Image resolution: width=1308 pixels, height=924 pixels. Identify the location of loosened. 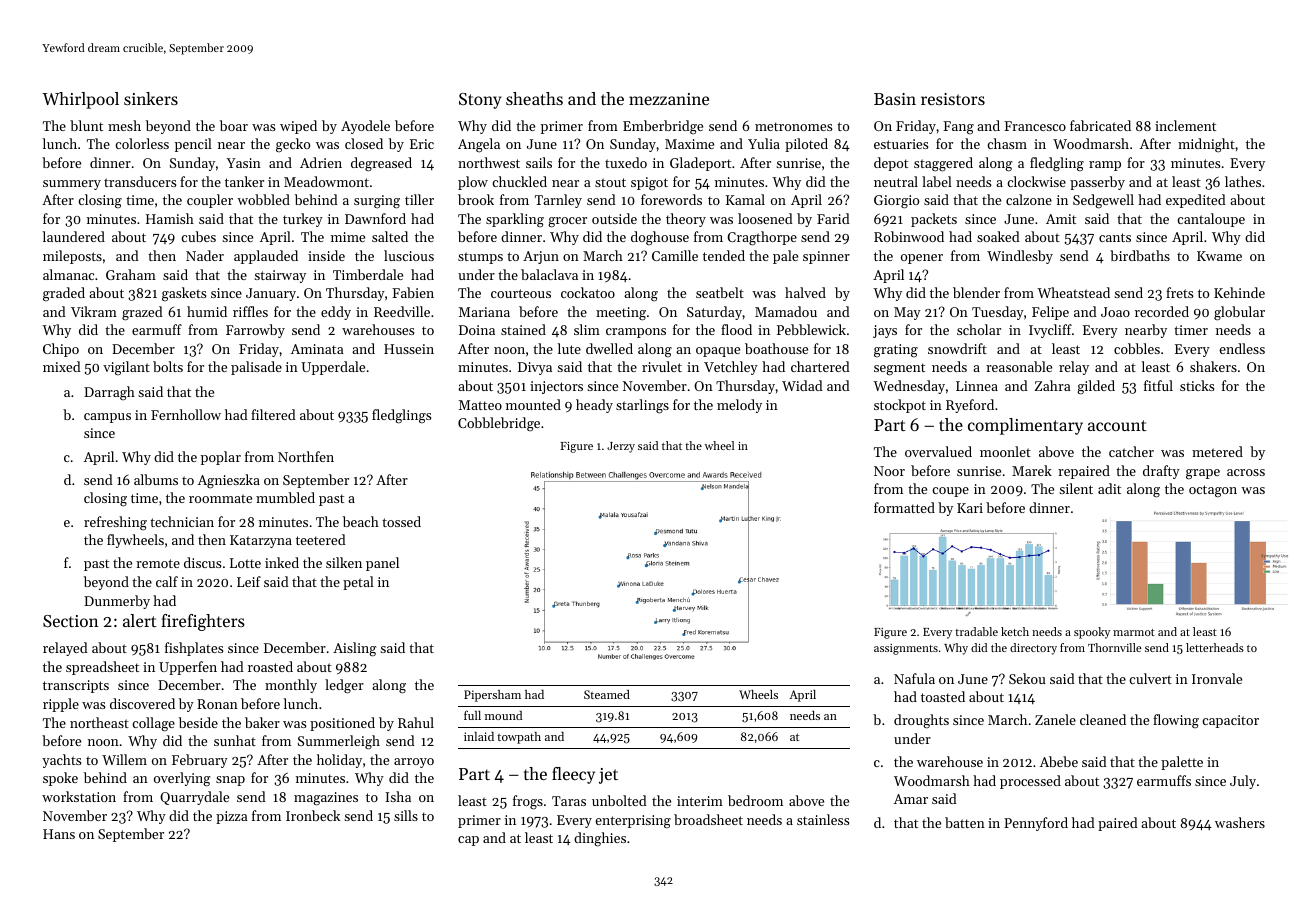
(765, 218).
